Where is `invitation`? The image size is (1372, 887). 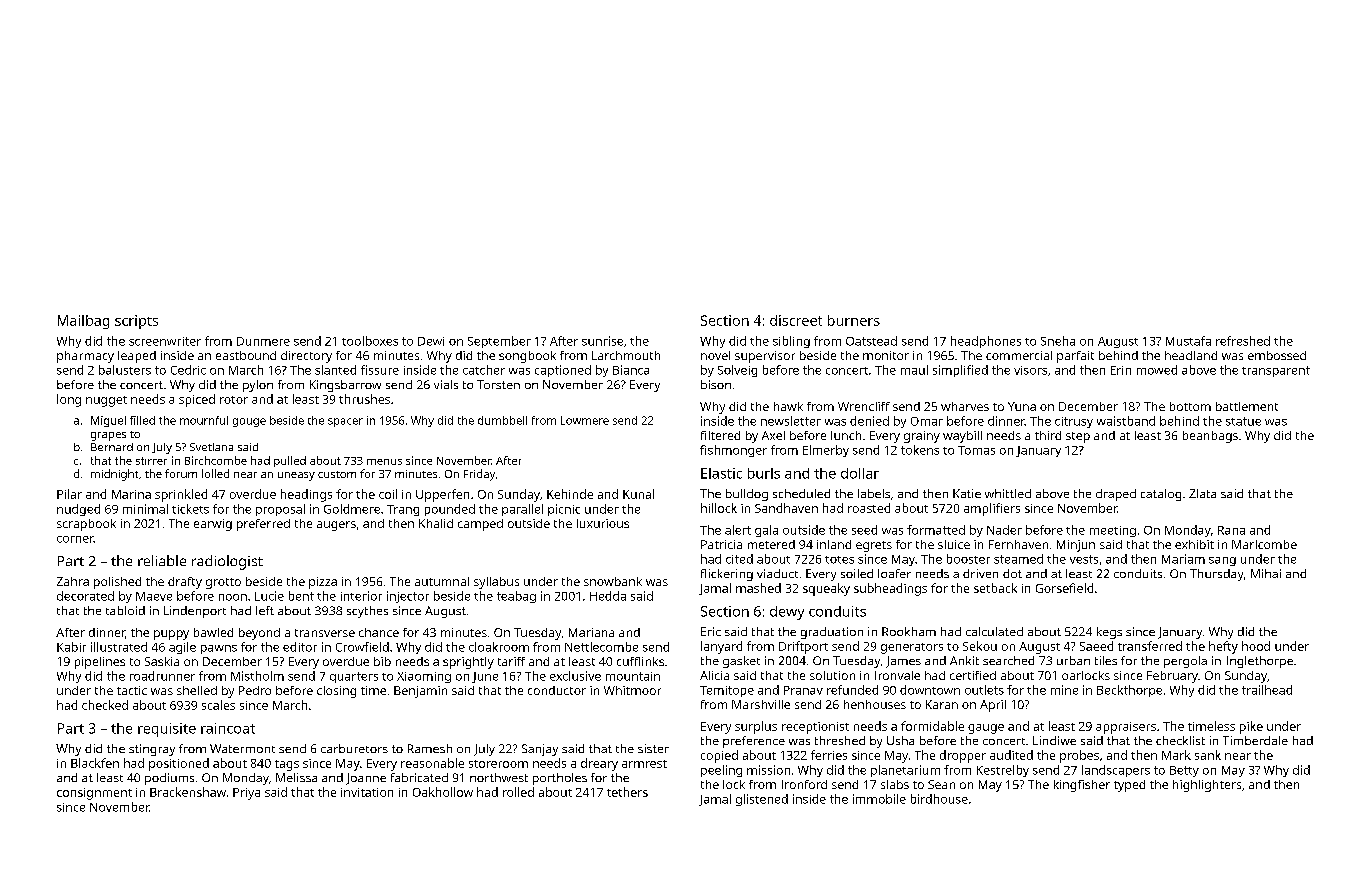
invitation is located at coordinates (367, 792).
